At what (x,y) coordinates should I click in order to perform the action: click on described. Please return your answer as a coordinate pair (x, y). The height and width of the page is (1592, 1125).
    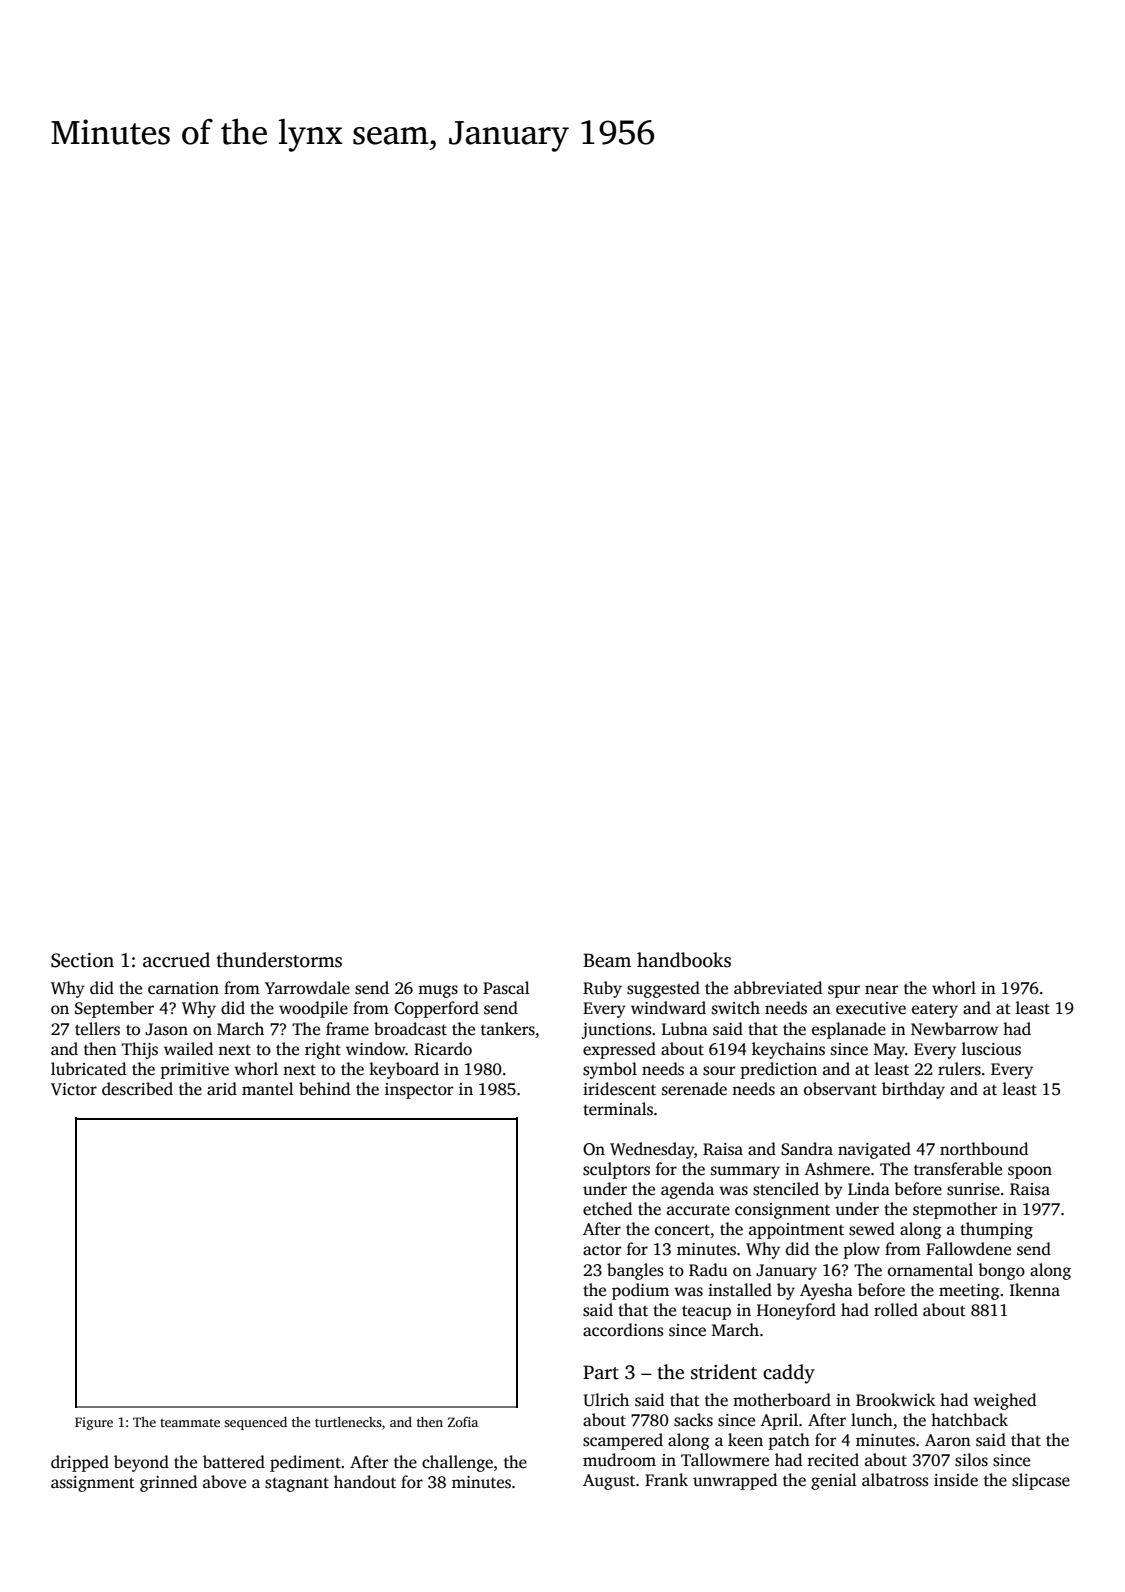
    Looking at the image, I should click on (137, 1089).
